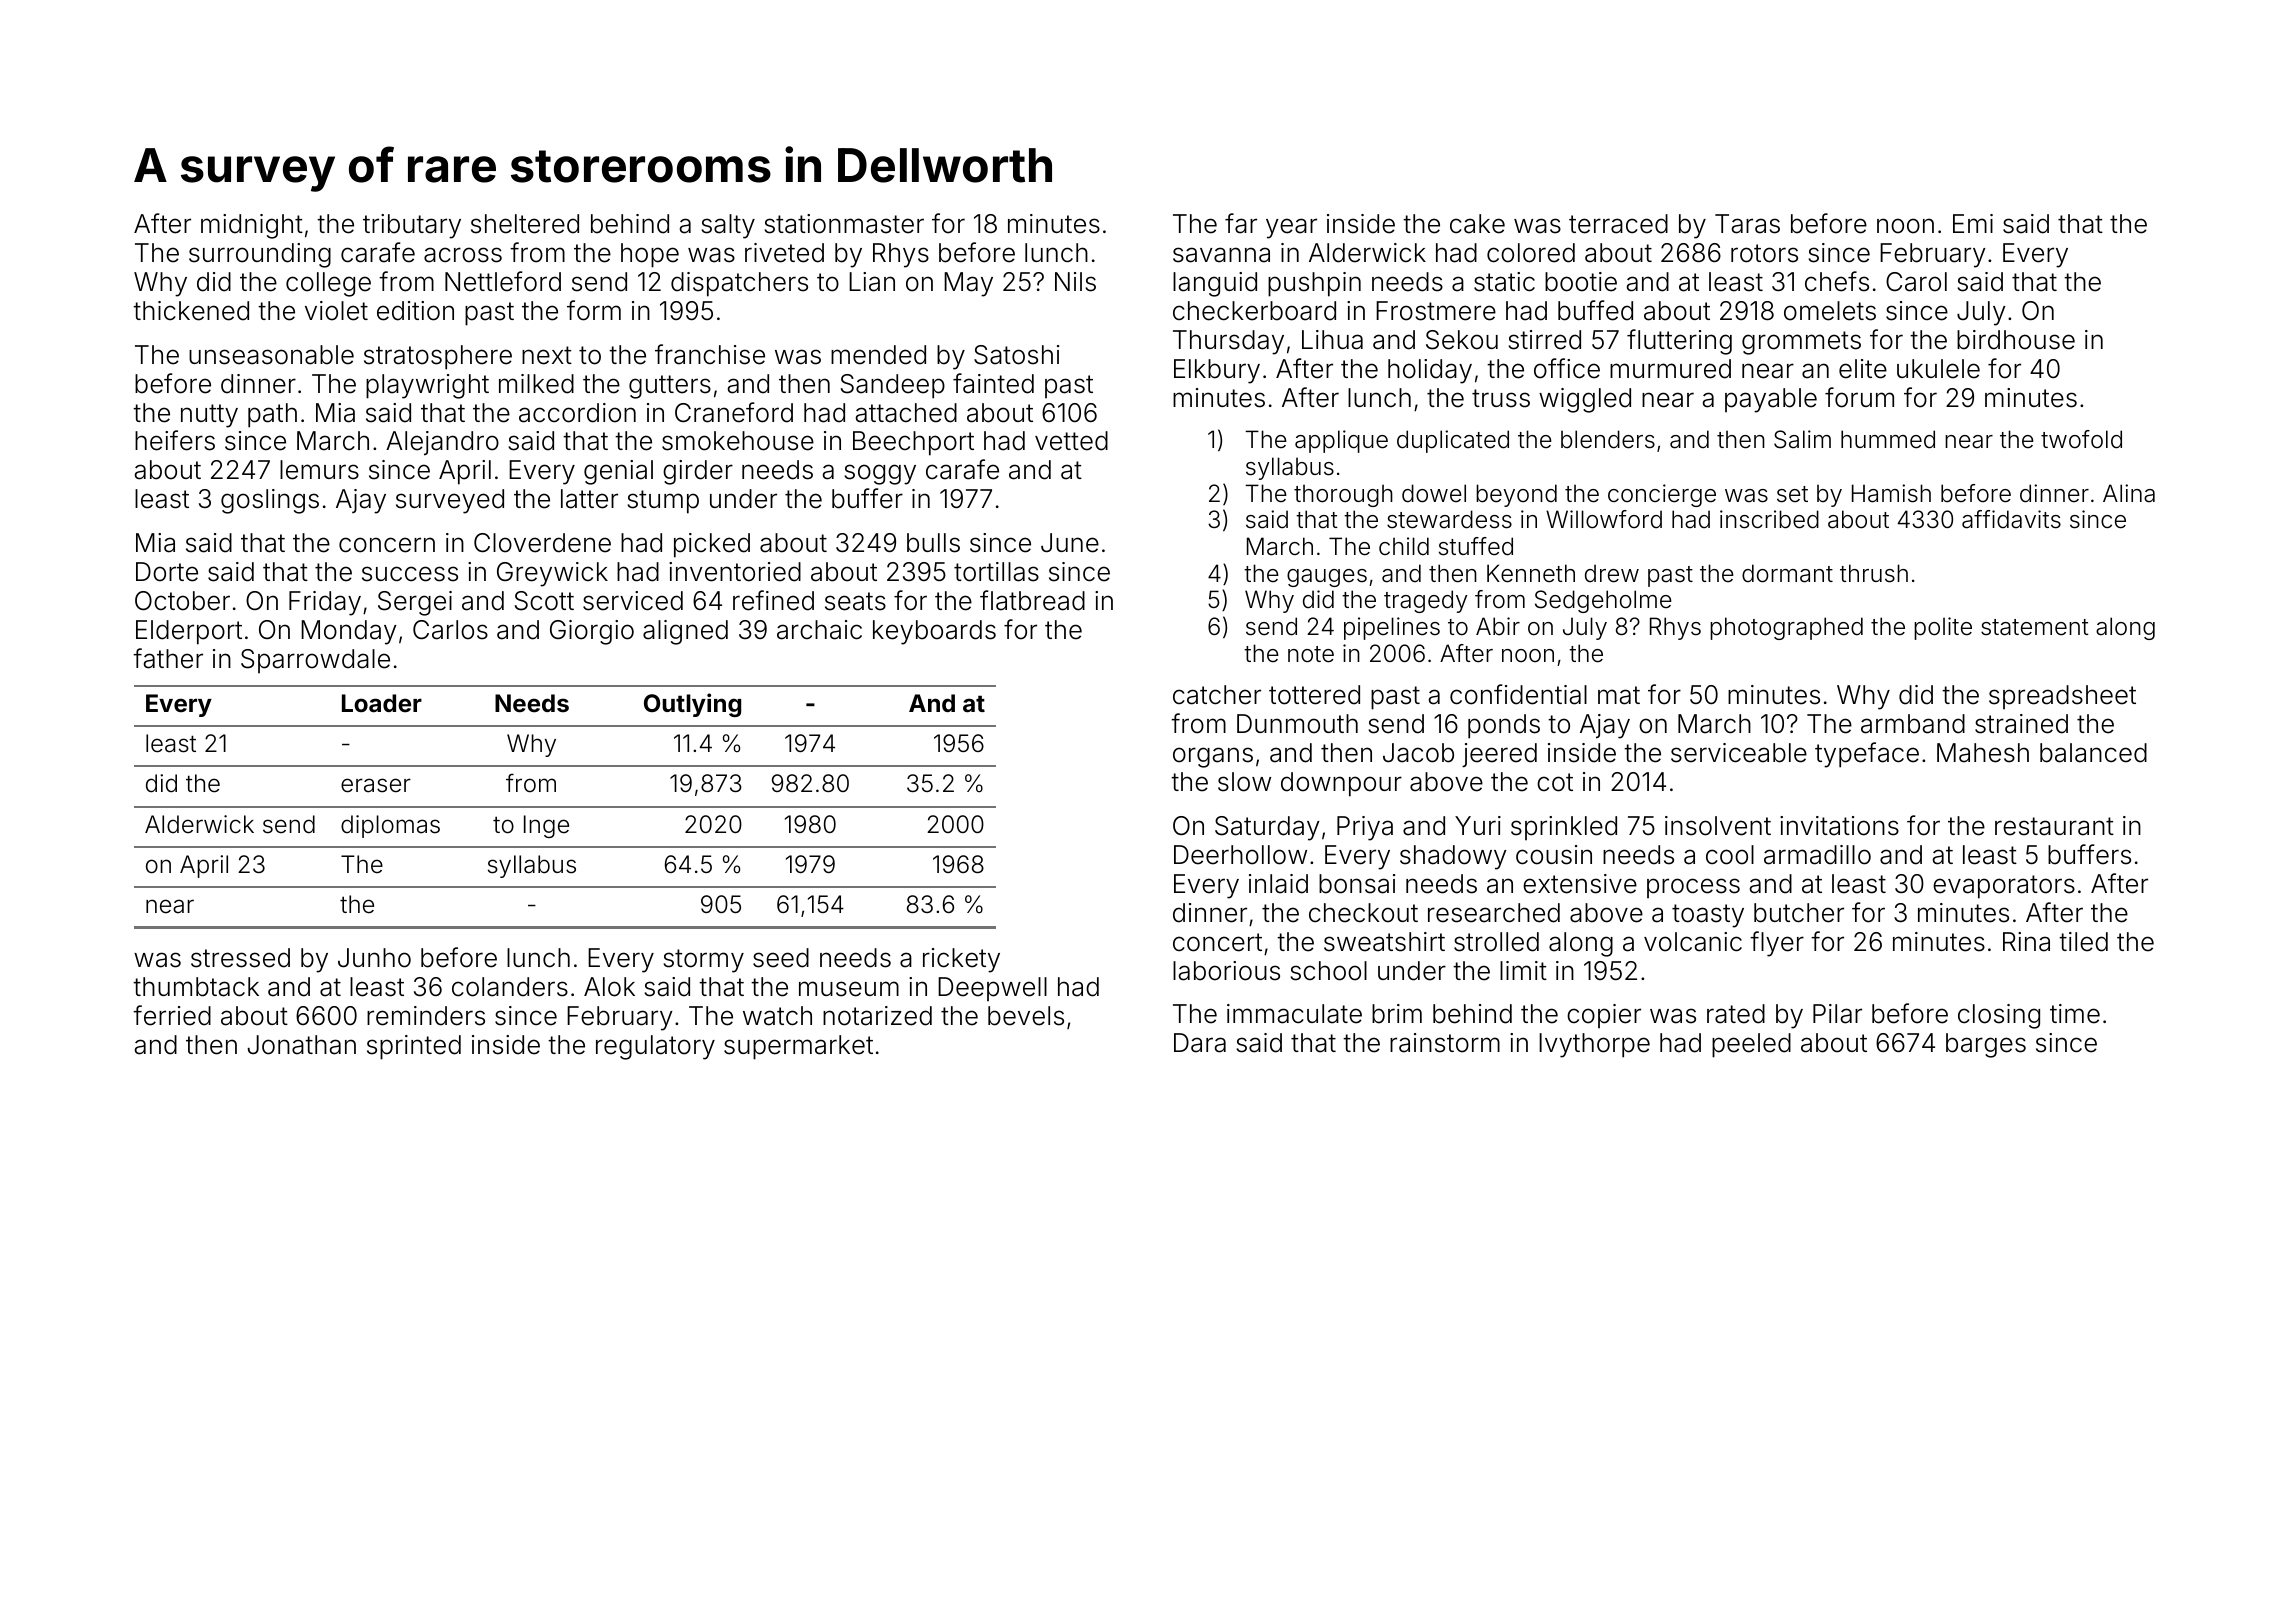 This page has height=1620, width=2292. What do you see at coordinates (2035, 627) in the page?
I see `statement` at bounding box center [2035, 627].
